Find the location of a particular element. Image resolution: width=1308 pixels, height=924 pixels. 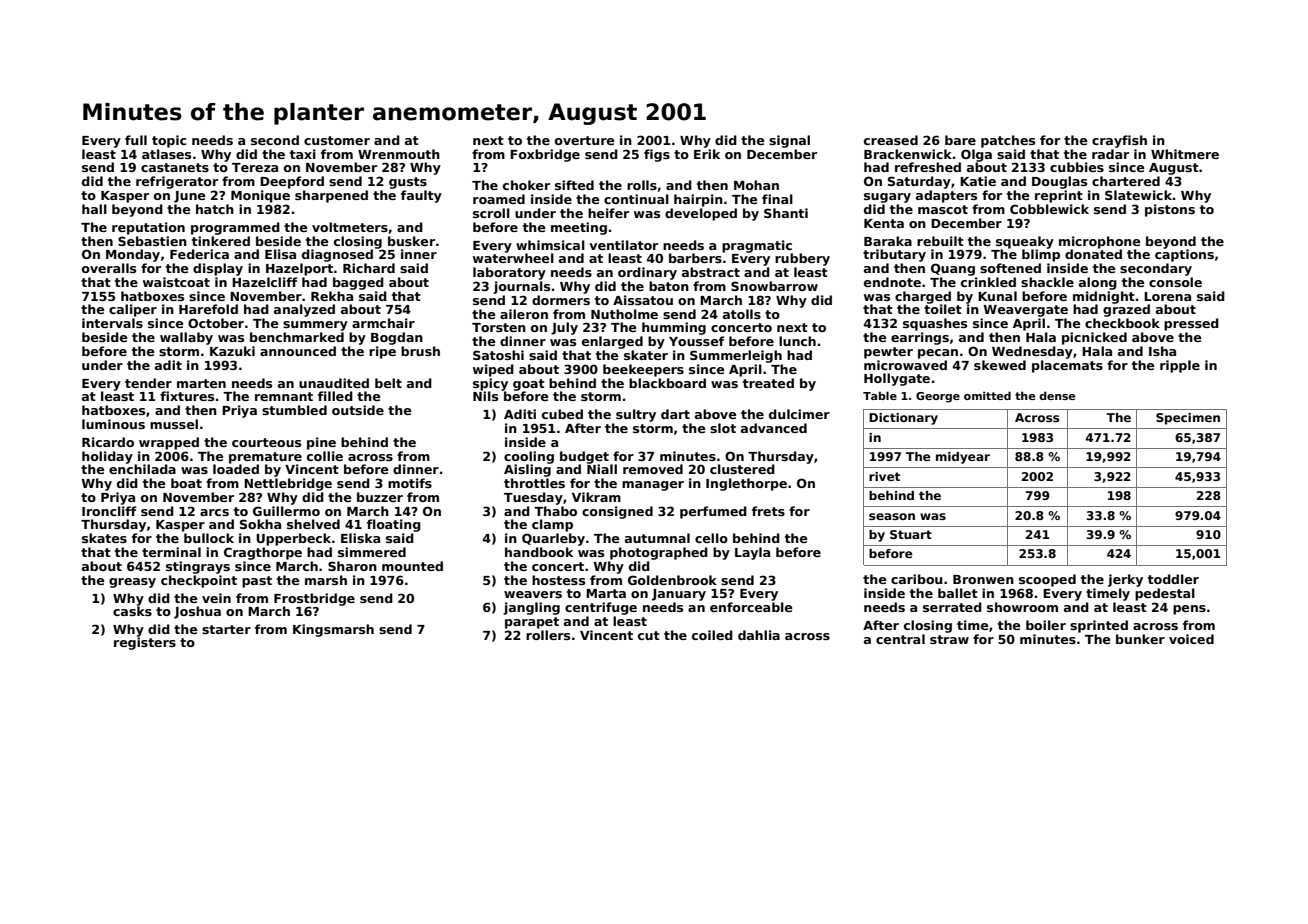

choker is located at coordinates (526, 185).
